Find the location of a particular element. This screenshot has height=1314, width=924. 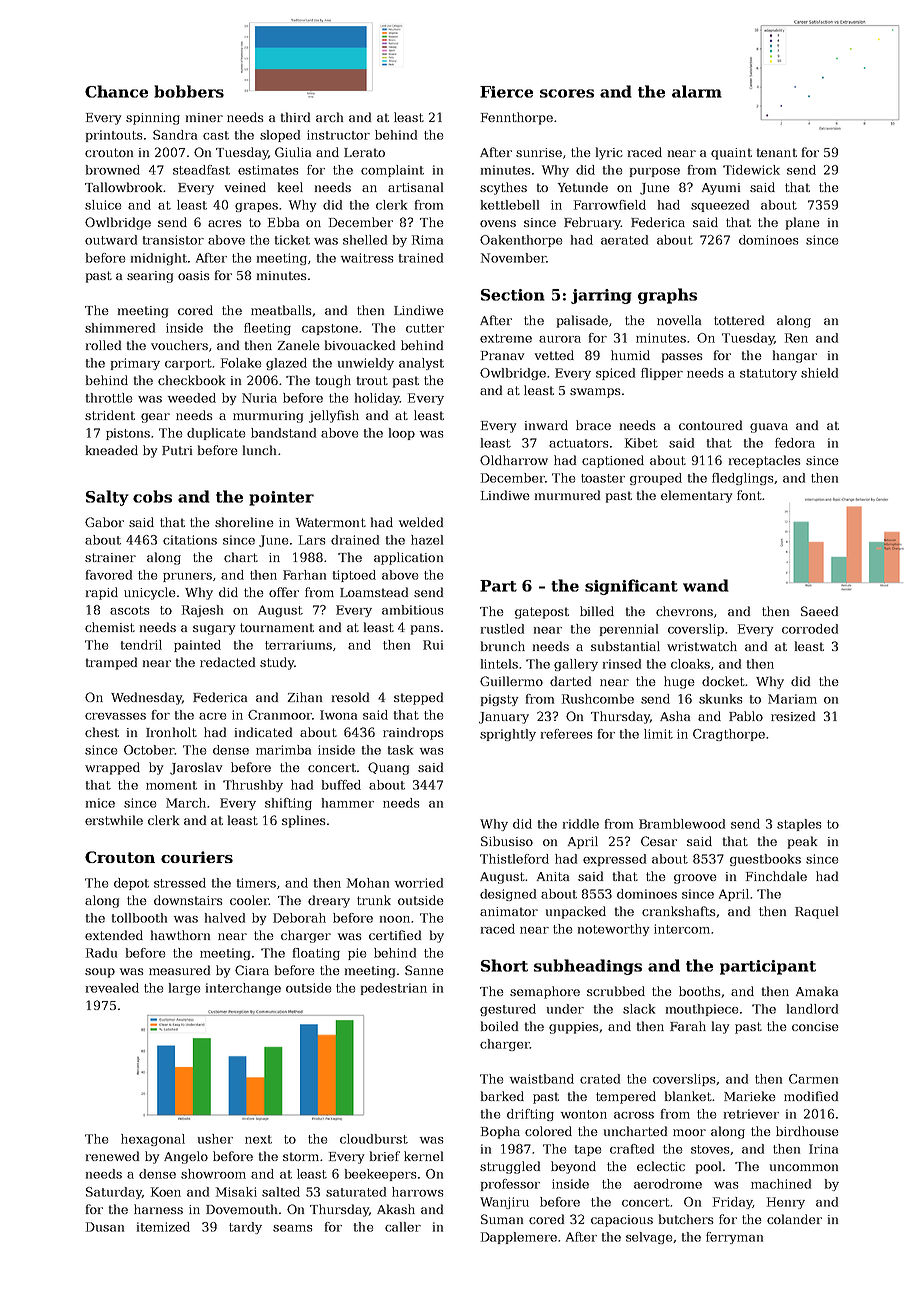

artisanal is located at coordinates (415, 187).
